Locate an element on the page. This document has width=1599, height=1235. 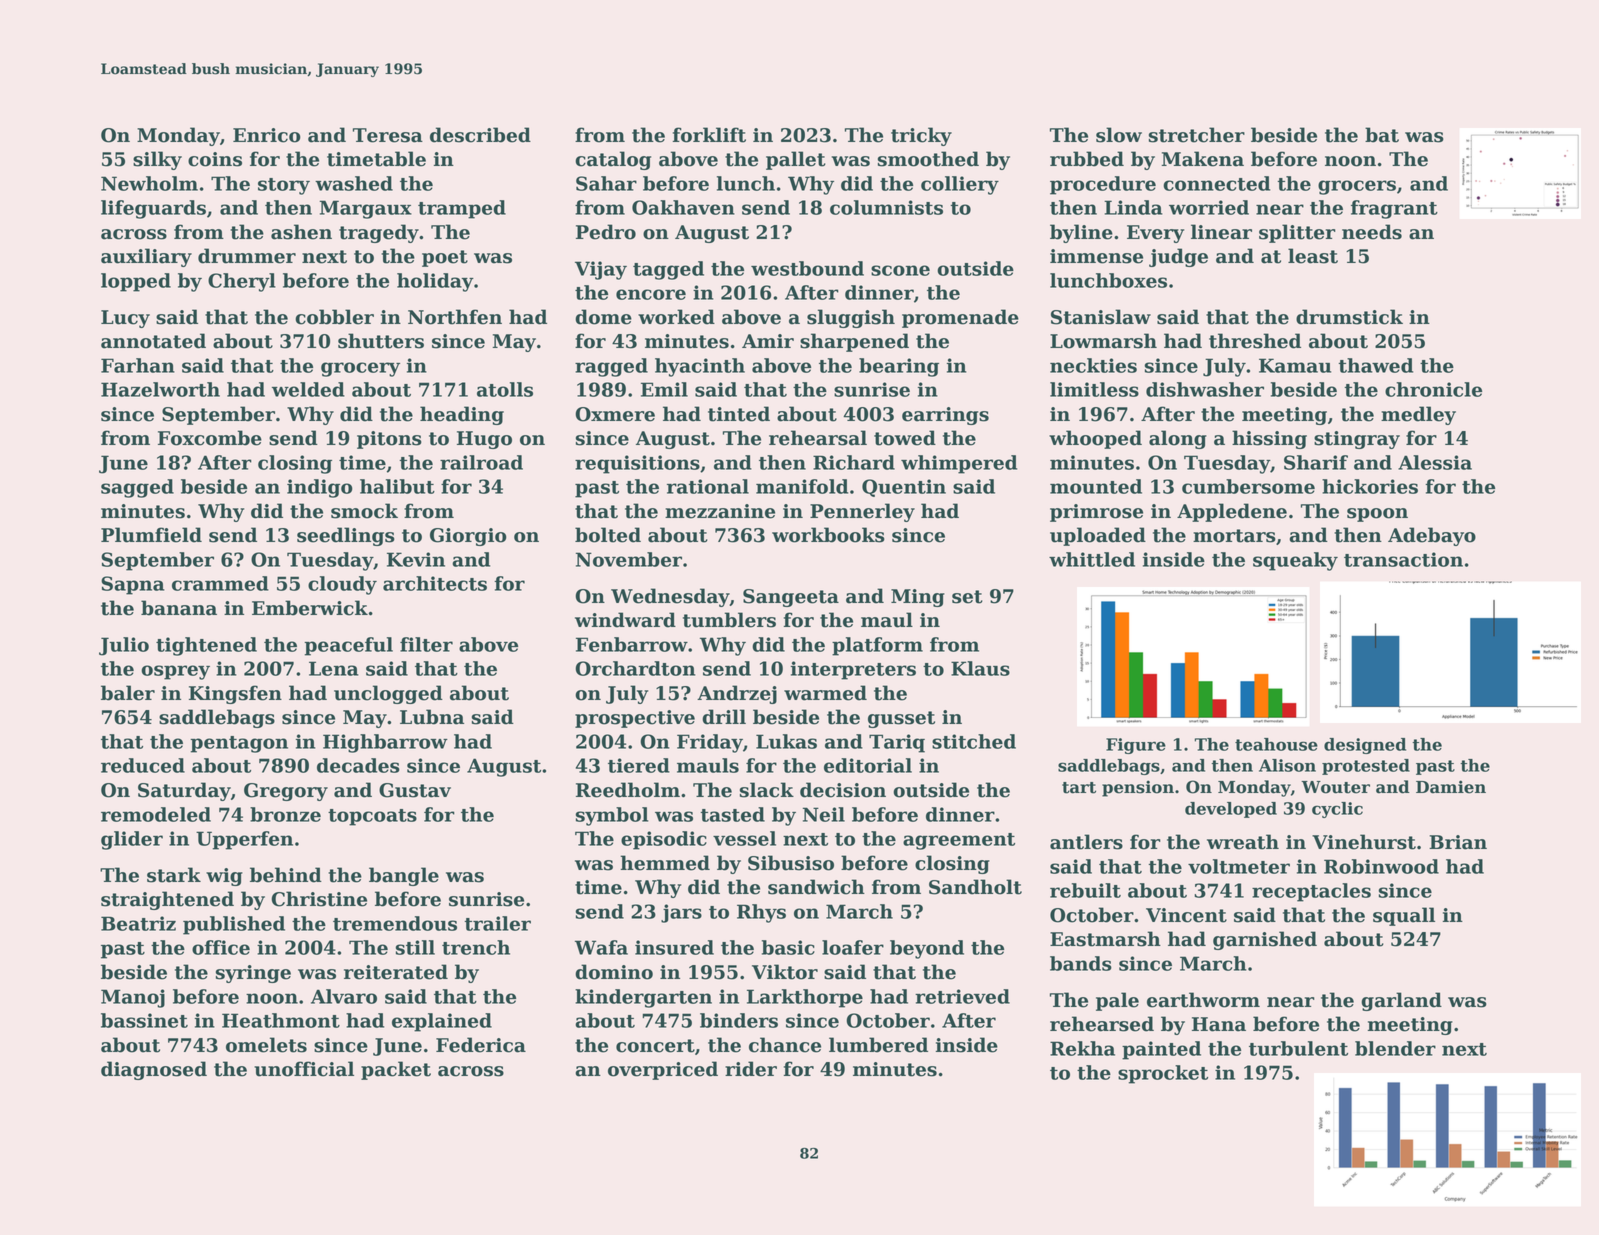
tumblers is located at coordinates (729, 620).
